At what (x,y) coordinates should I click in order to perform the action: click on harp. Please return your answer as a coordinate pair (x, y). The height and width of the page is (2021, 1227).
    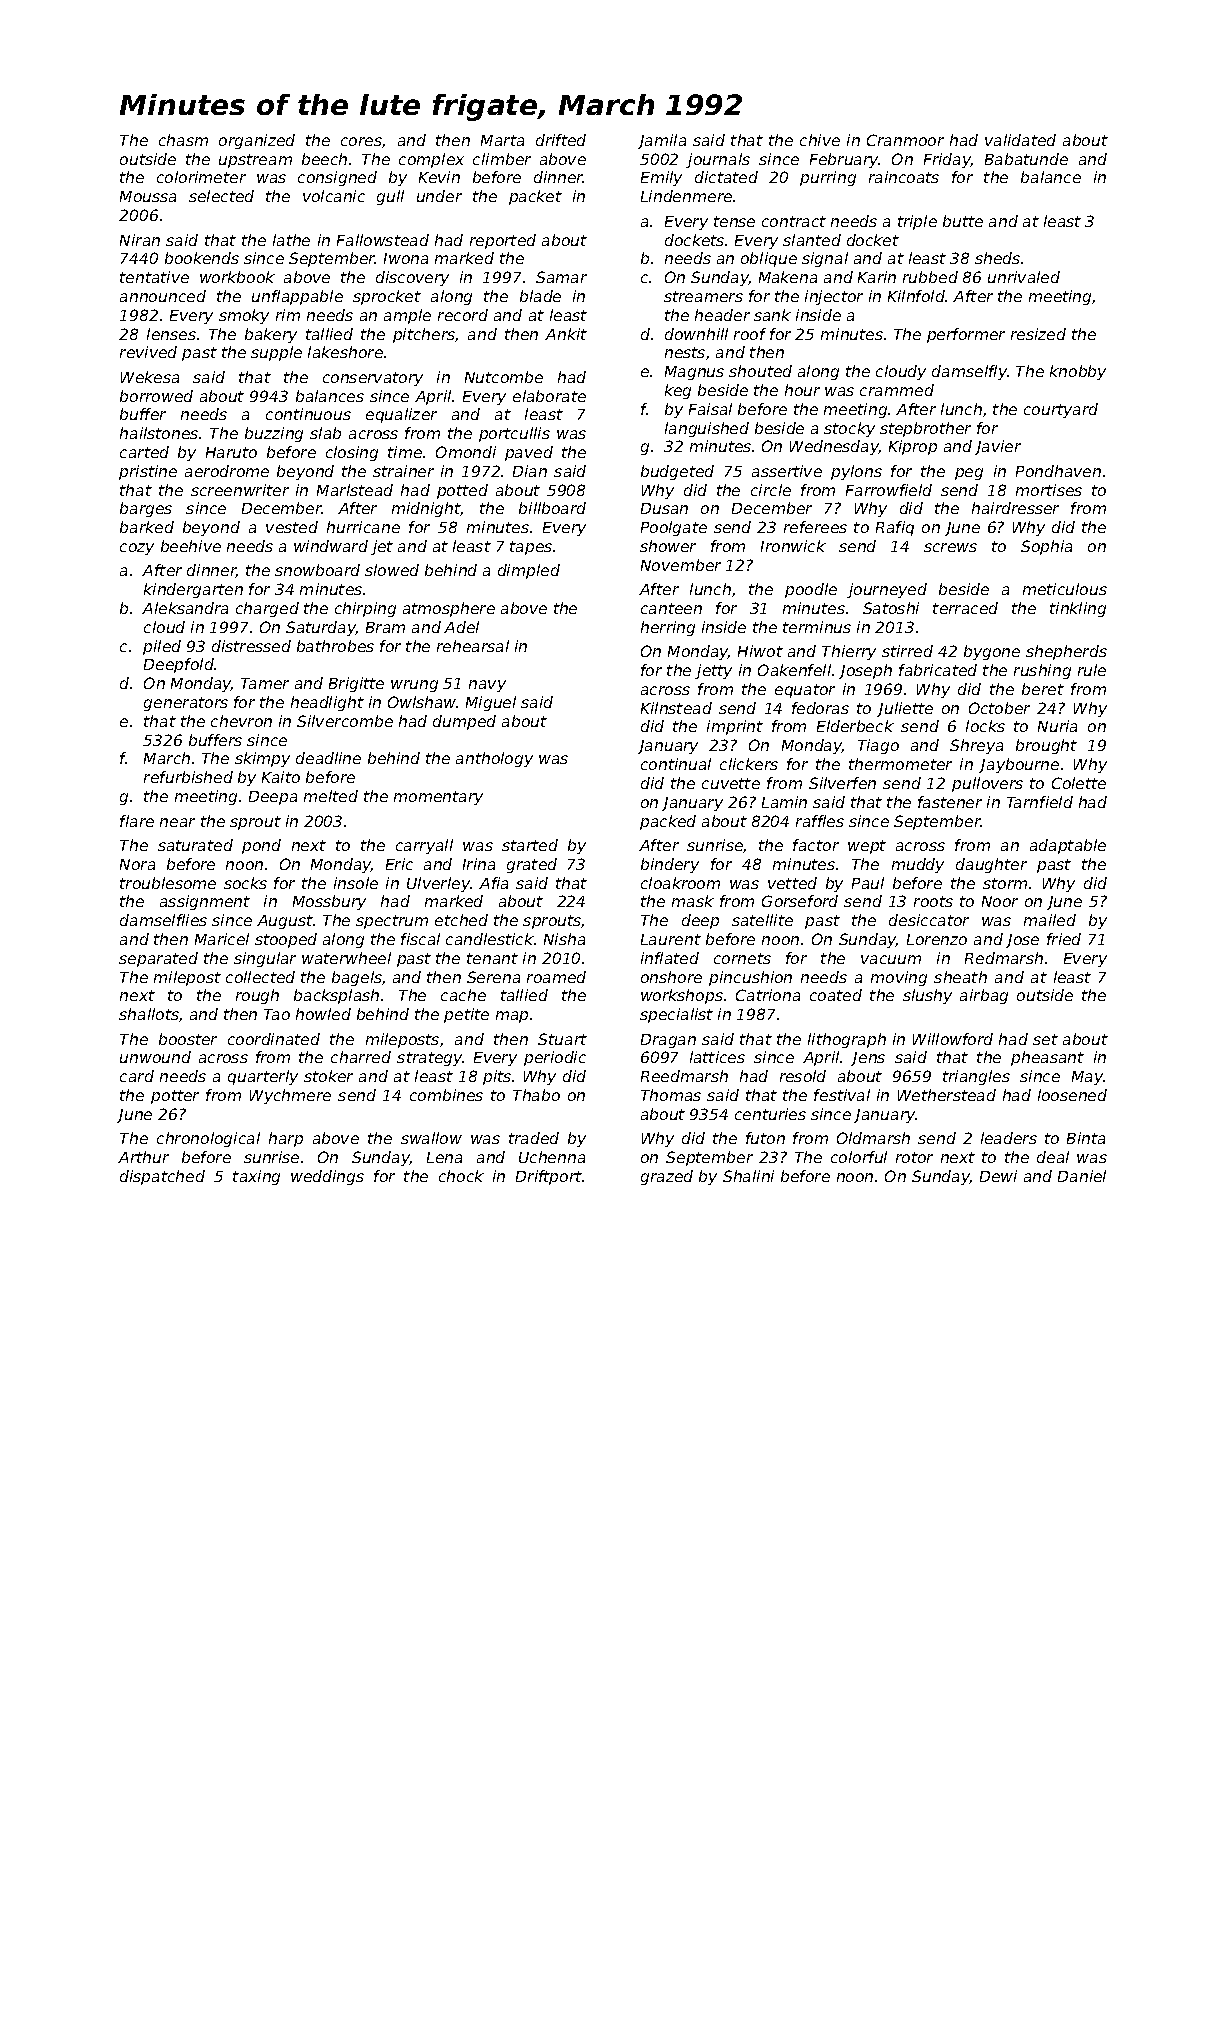
    Looking at the image, I should click on (286, 1139).
